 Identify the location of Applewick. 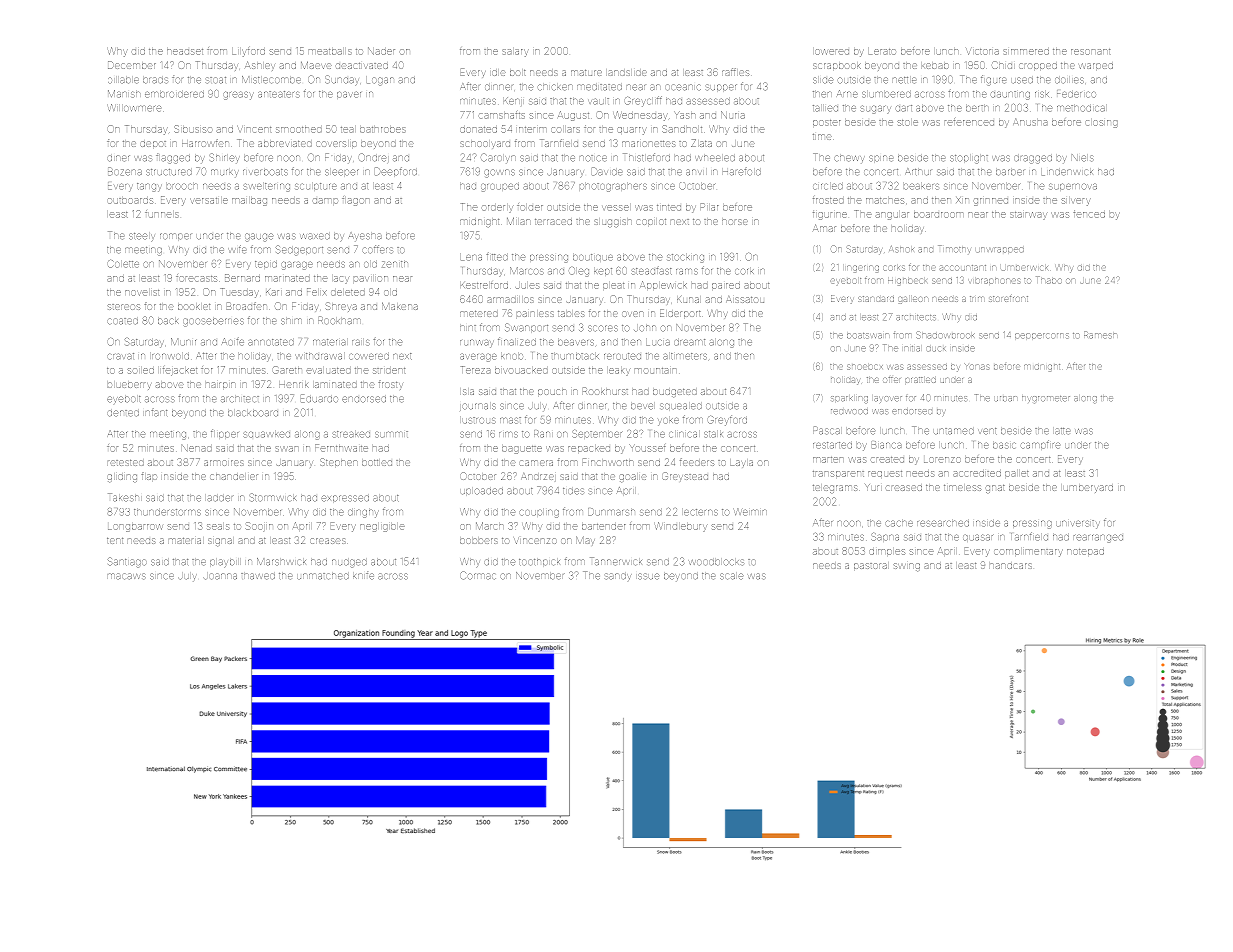
(663, 285).
